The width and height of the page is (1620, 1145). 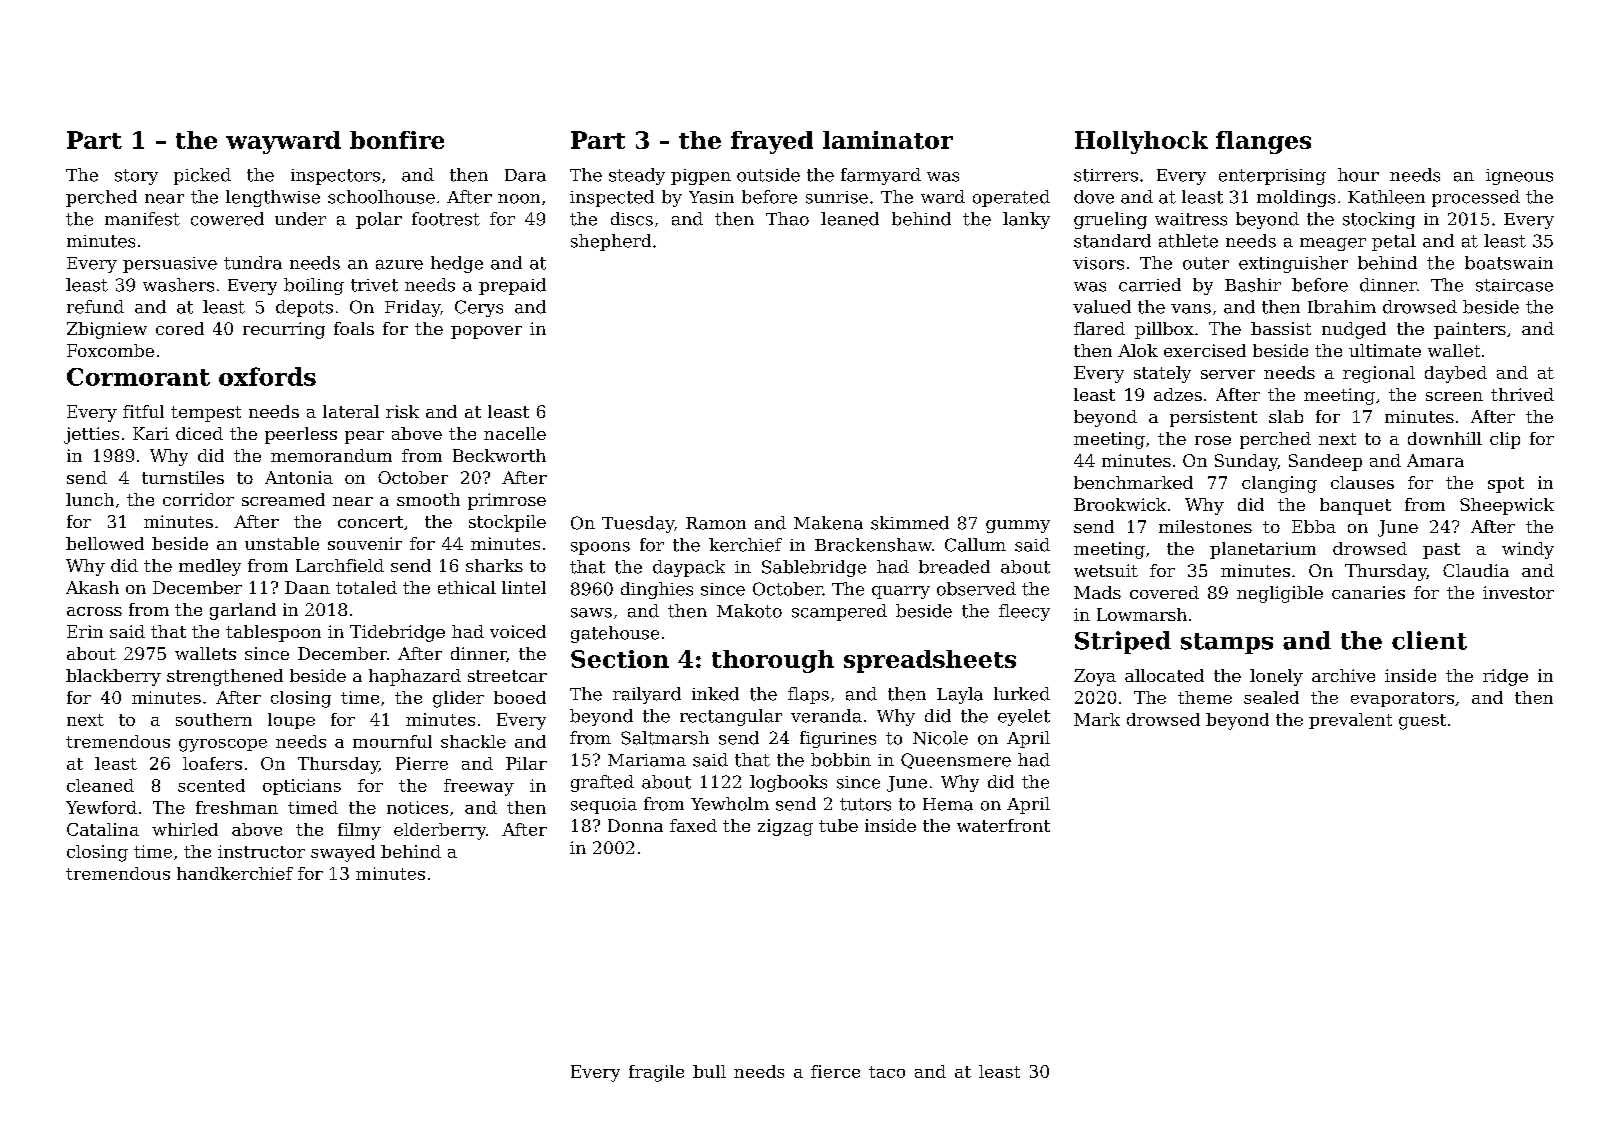 I want to click on pigpen, so click(x=701, y=177).
